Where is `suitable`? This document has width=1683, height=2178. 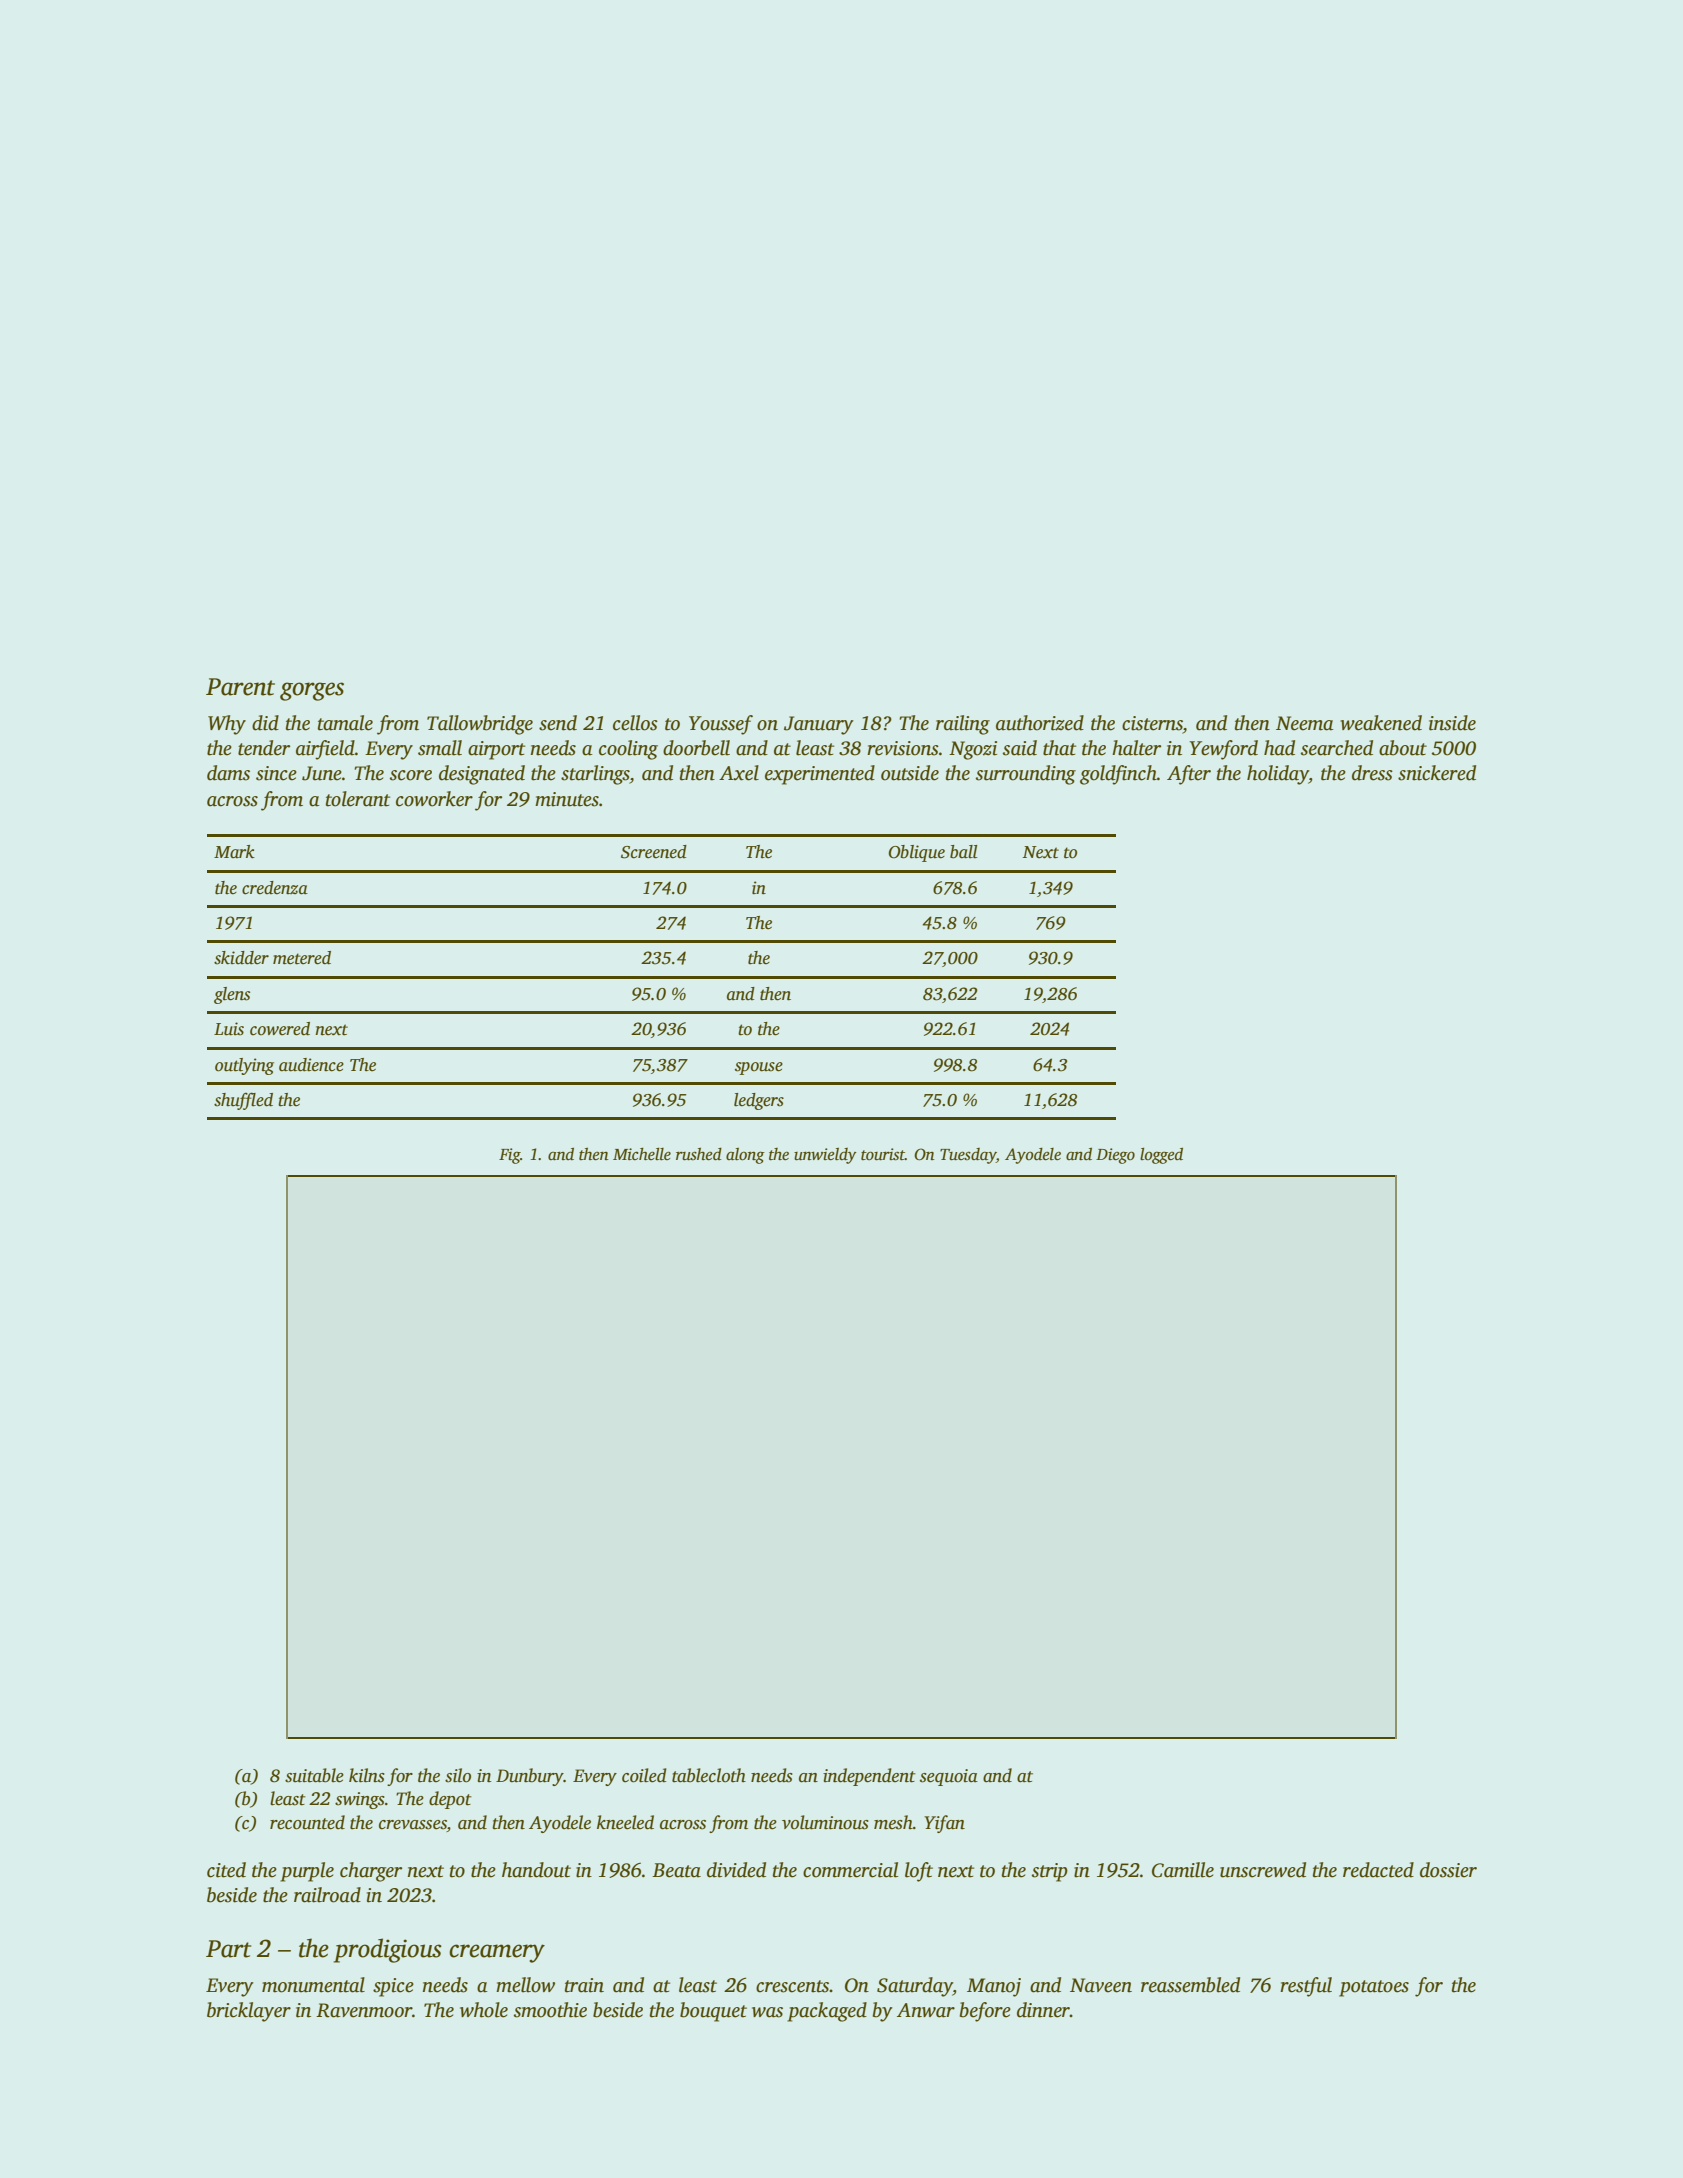
suitable is located at coordinates (314, 1775).
